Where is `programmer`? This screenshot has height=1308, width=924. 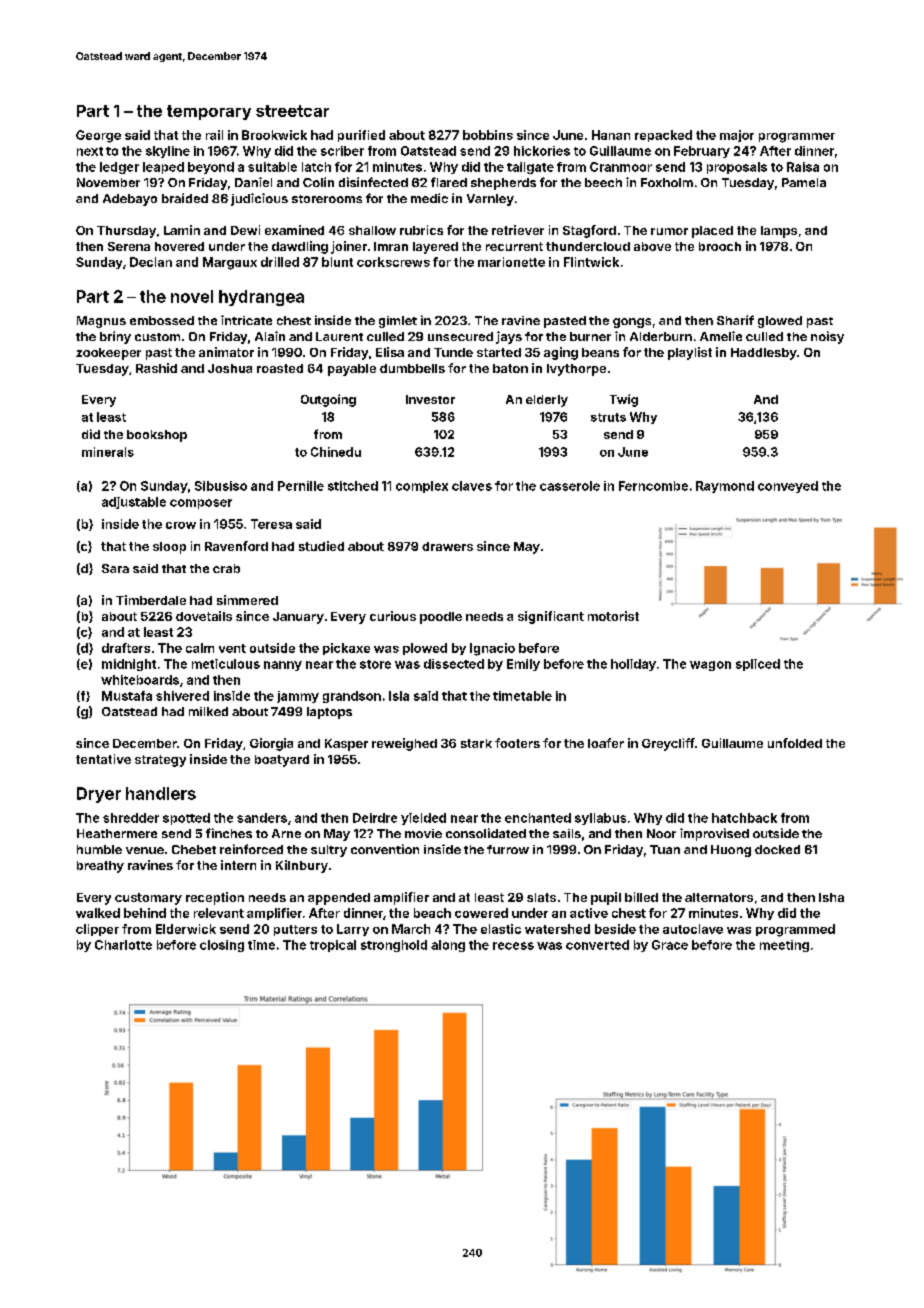 programmer is located at coordinates (797, 138).
